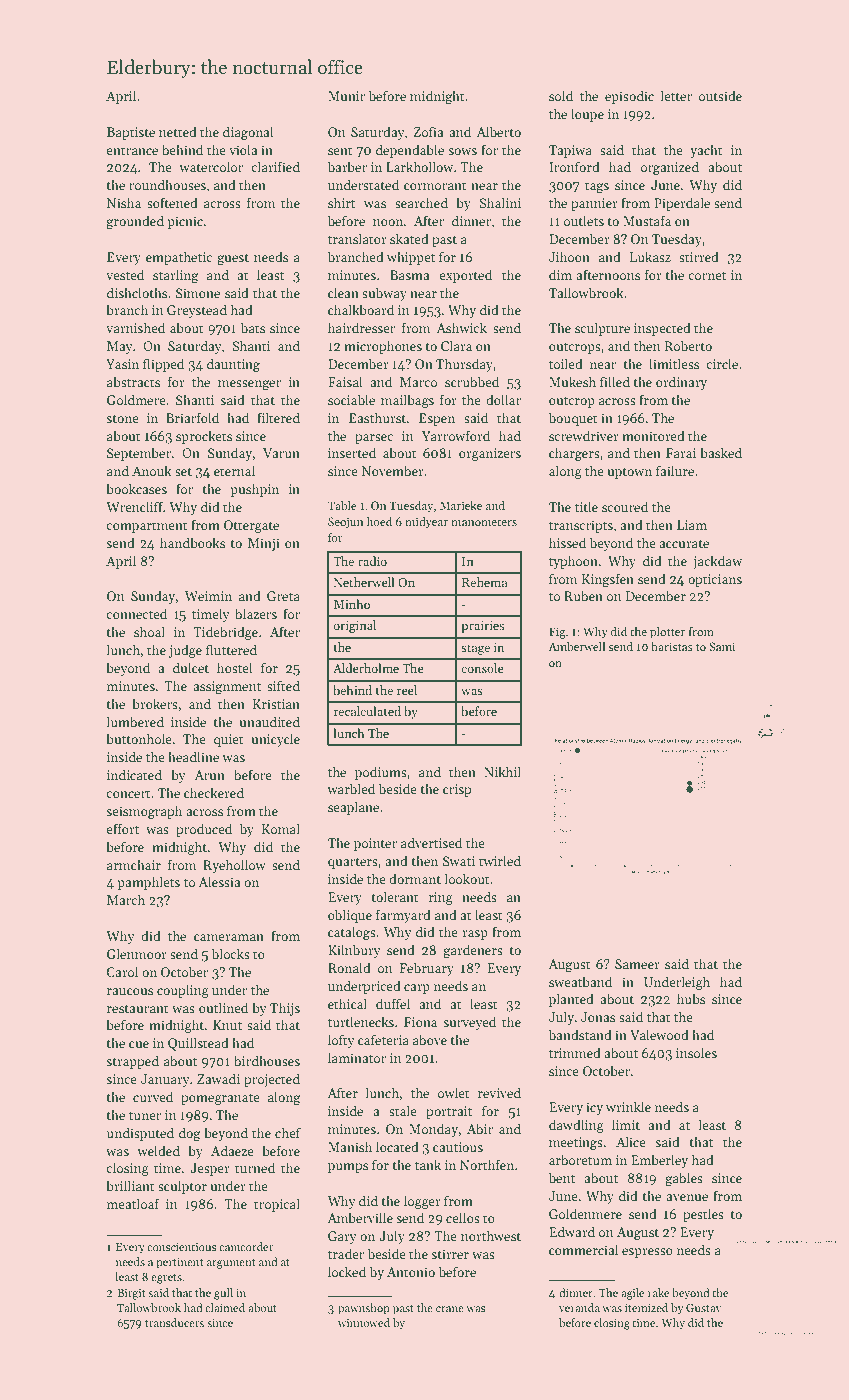  What do you see at coordinates (704, 1307) in the page?
I see `Gustav` at bounding box center [704, 1307].
